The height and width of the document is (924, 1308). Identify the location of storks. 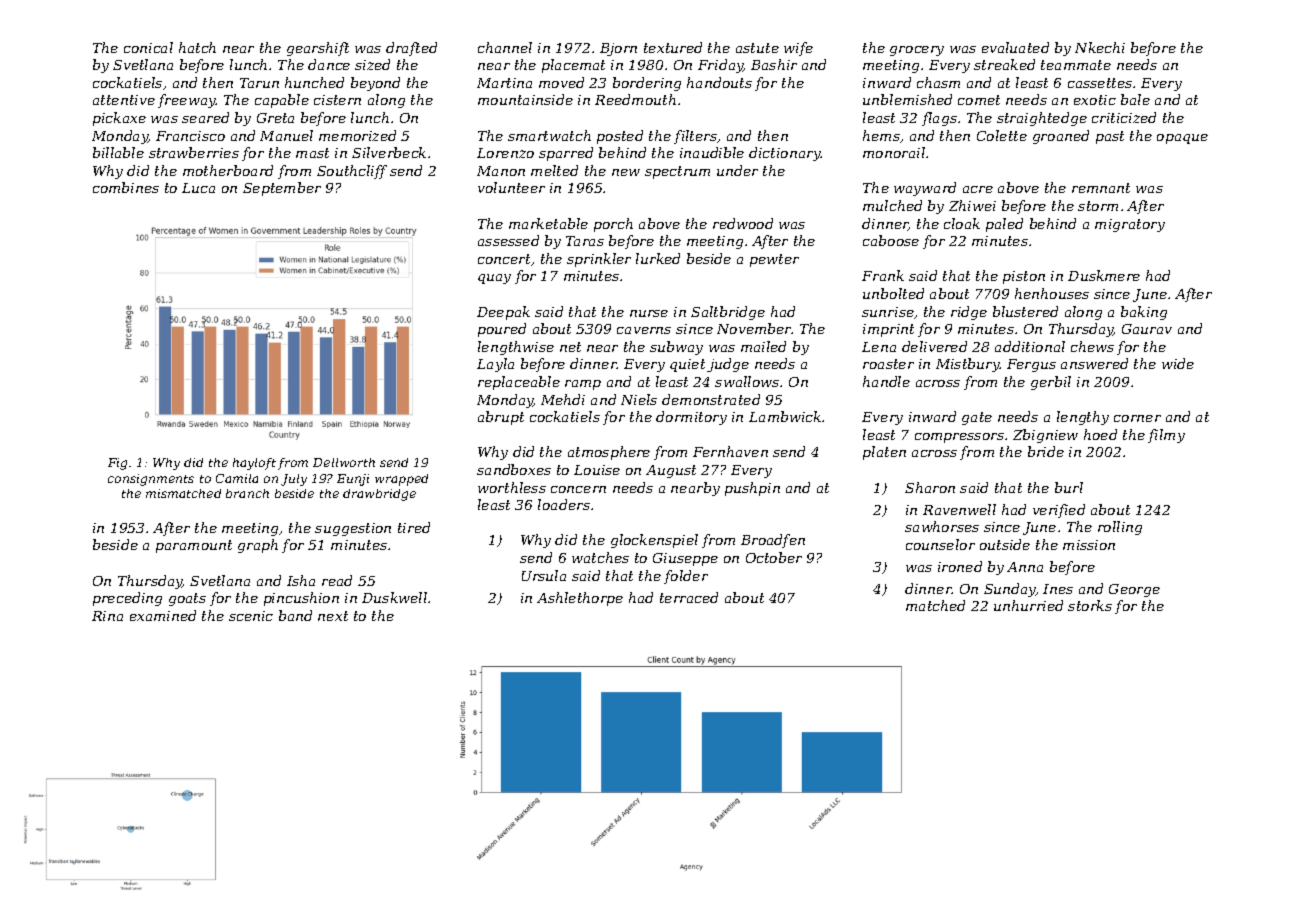
(1090, 605).
